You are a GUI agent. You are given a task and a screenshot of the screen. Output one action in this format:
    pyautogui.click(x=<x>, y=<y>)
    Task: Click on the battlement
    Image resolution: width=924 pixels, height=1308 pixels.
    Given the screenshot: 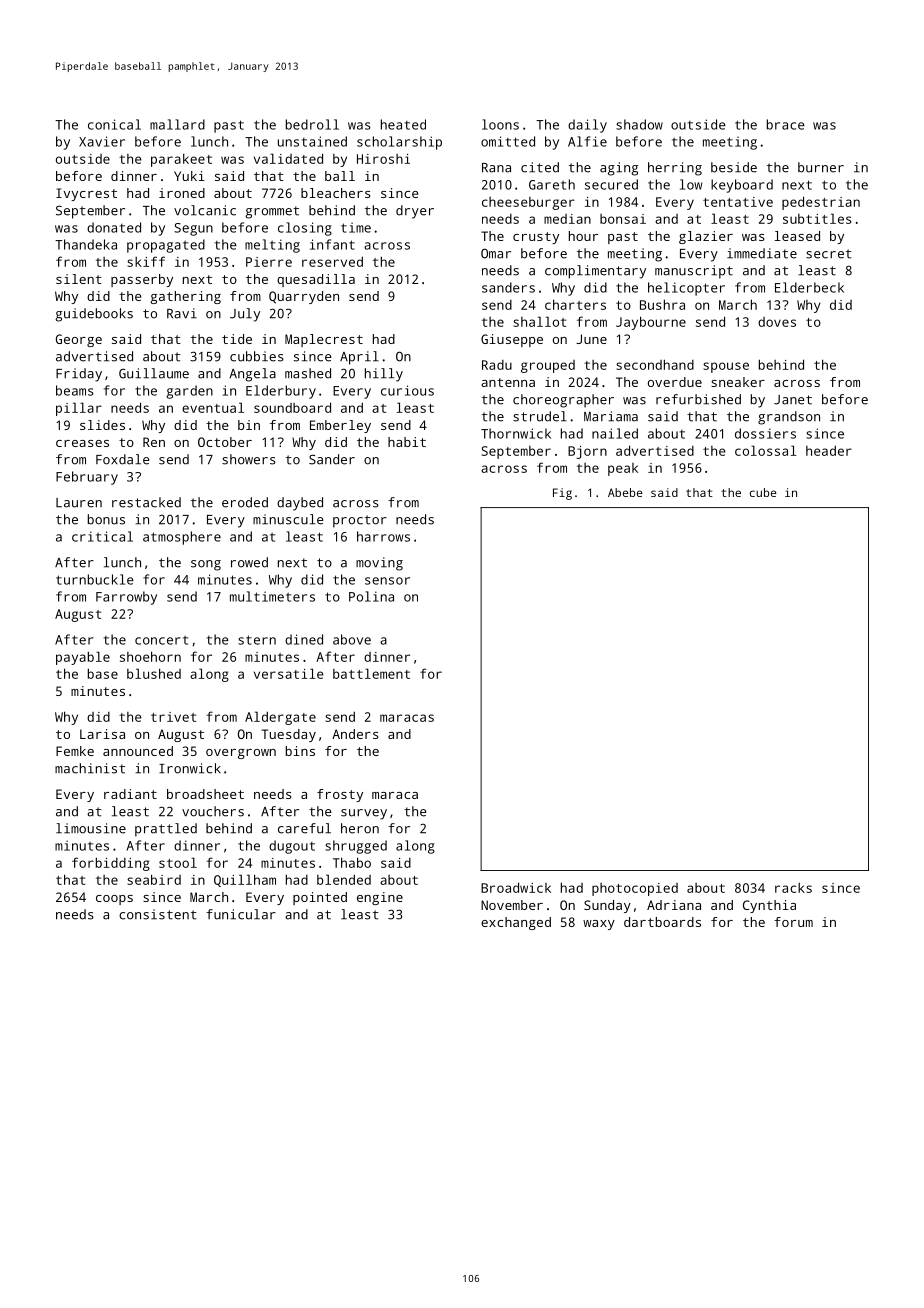 What is the action you would take?
    pyautogui.click(x=371, y=673)
